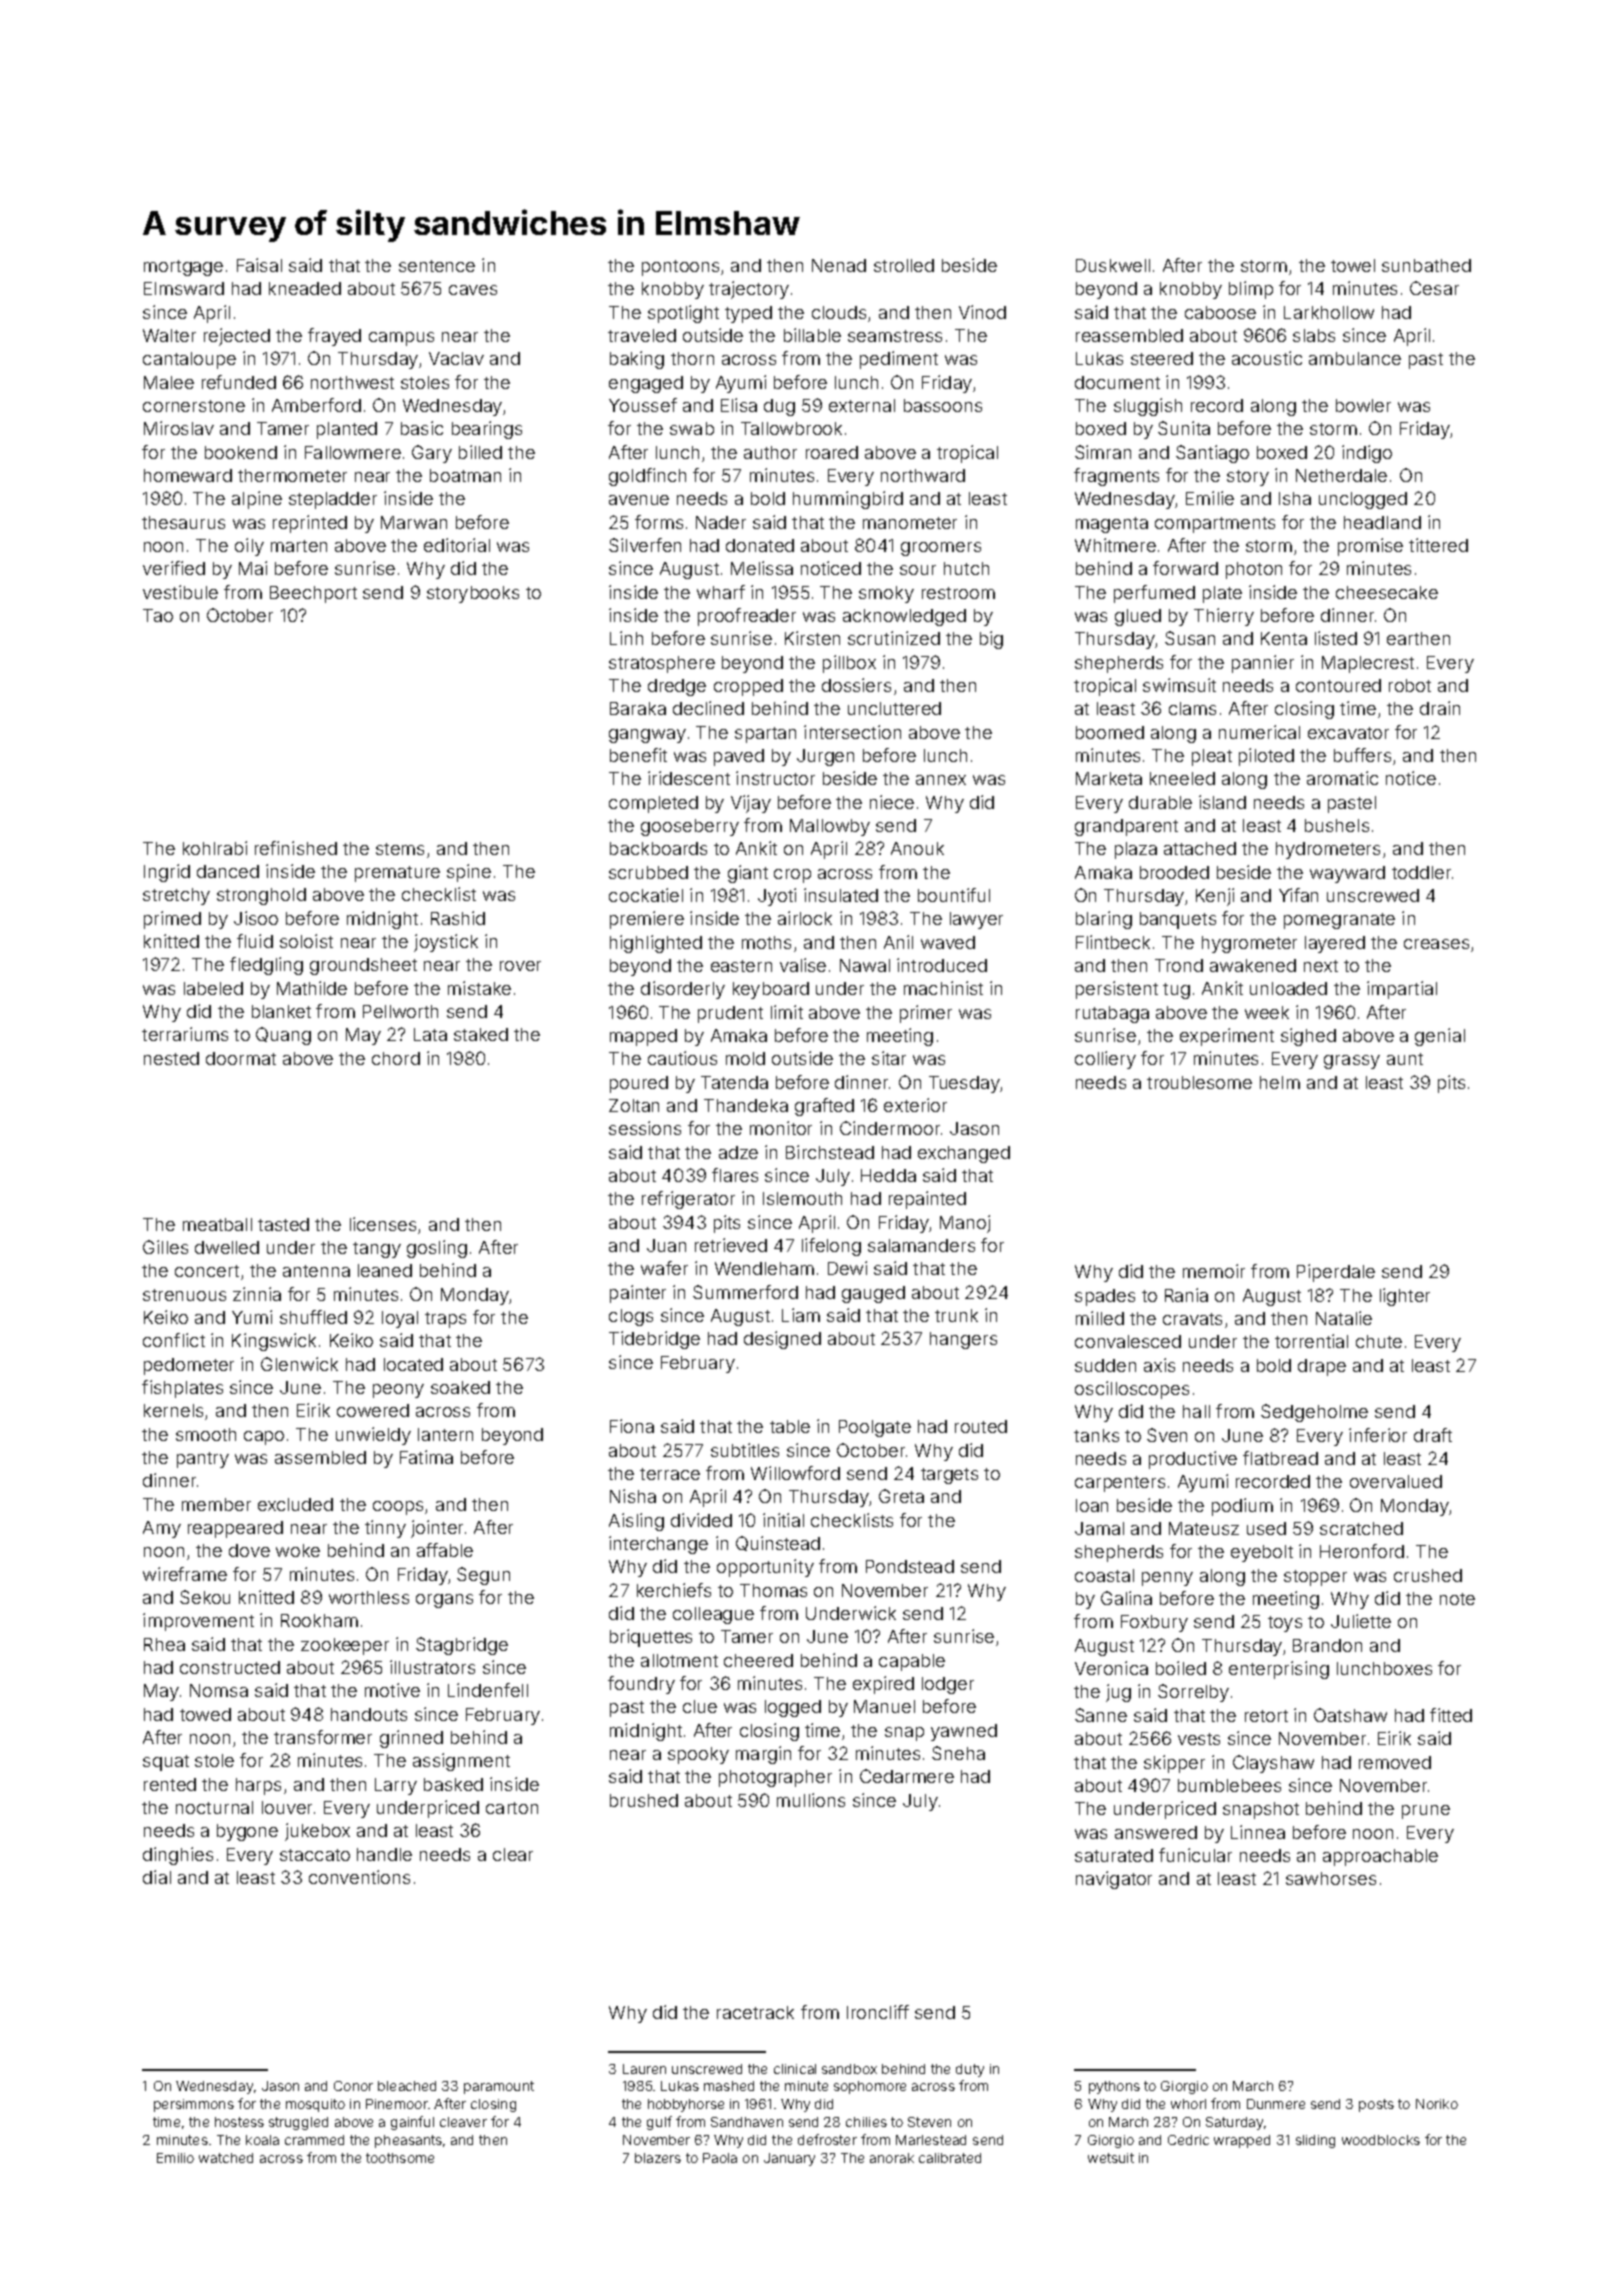 The height and width of the document is (2292, 1620). Describe the element at coordinates (167, 873) in the document. I see `Ingrid` at that location.
